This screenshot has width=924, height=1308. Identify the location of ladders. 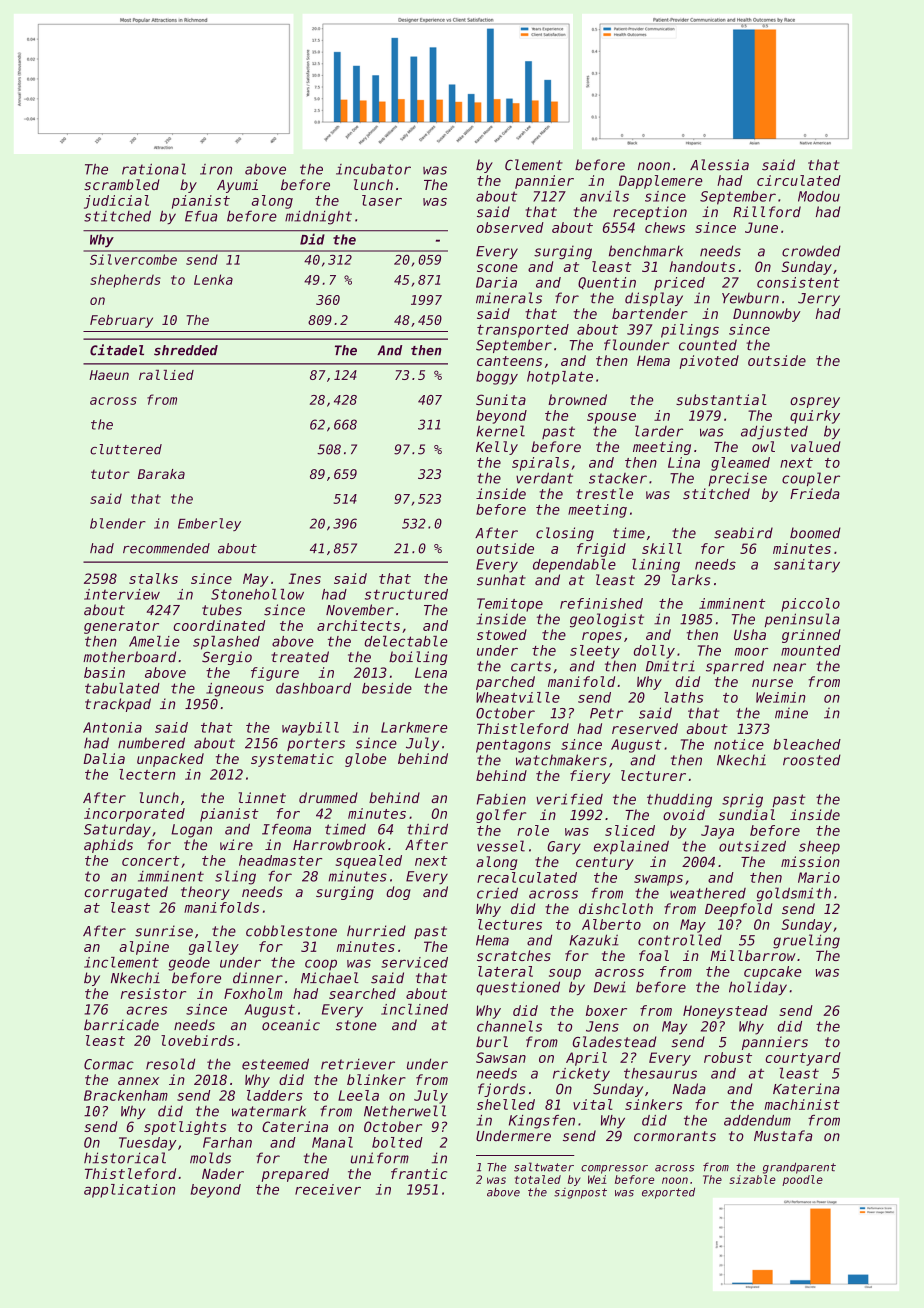
(275, 1095).
